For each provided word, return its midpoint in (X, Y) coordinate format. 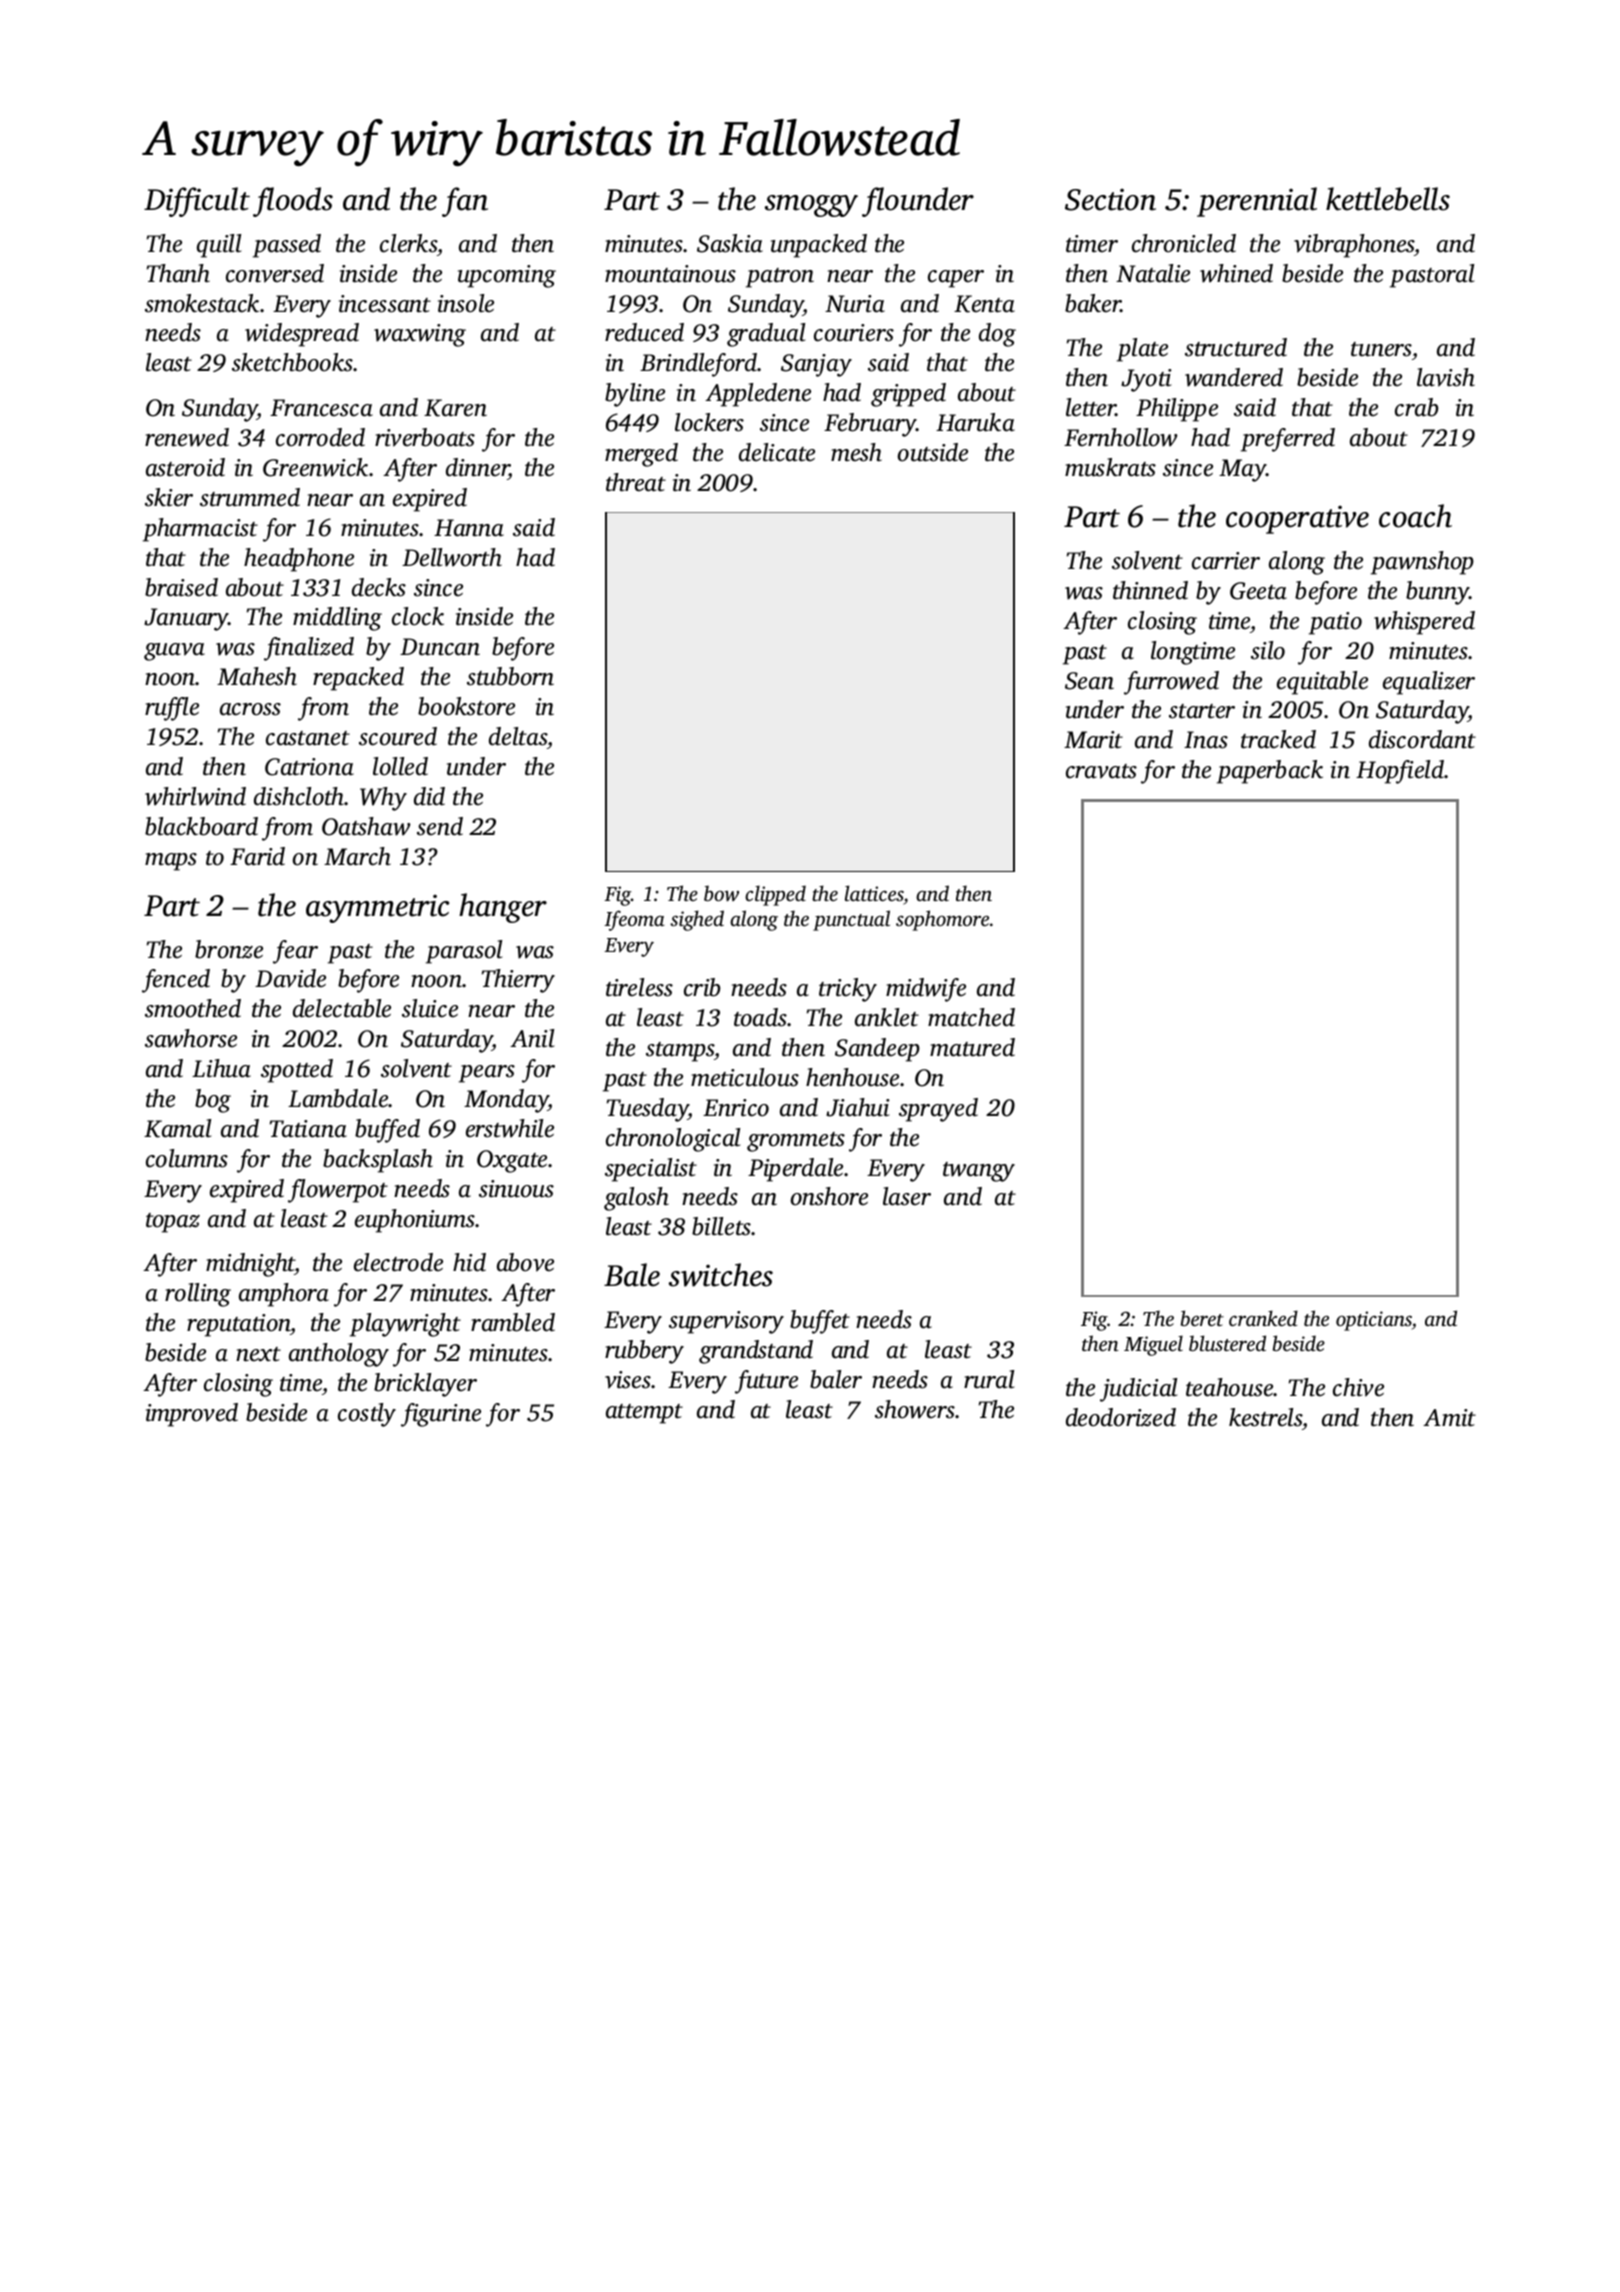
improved (192, 1415)
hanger (503, 908)
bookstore (466, 706)
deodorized (1121, 1417)
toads (760, 1017)
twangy (979, 1172)
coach (1415, 516)
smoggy (811, 206)
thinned (1150, 590)
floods (293, 202)
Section (1110, 199)
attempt (644, 1414)
